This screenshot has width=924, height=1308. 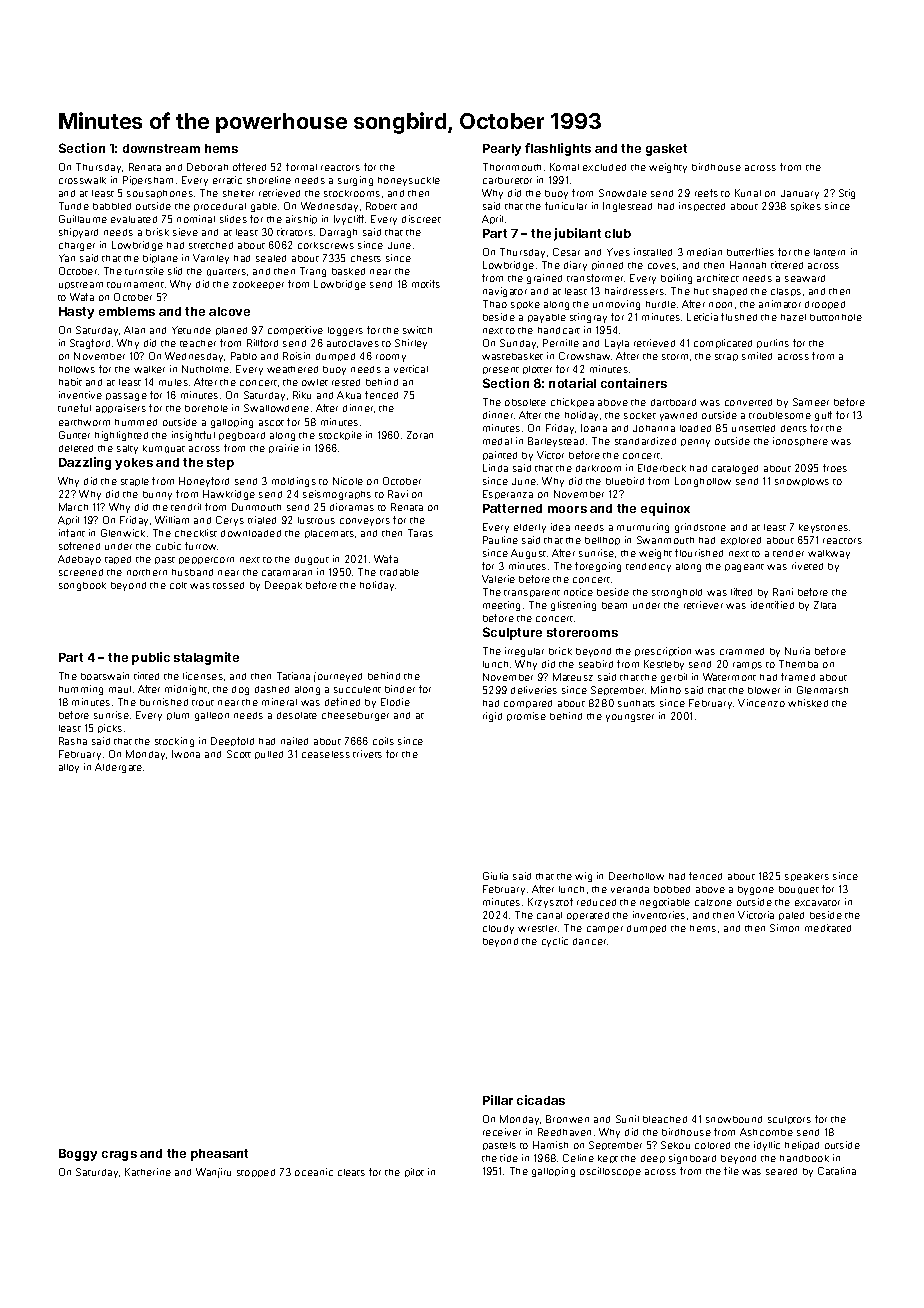 What do you see at coordinates (498, 1100) in the screenshot?
I see `Pillar` at bounding box center [498, 1100].
